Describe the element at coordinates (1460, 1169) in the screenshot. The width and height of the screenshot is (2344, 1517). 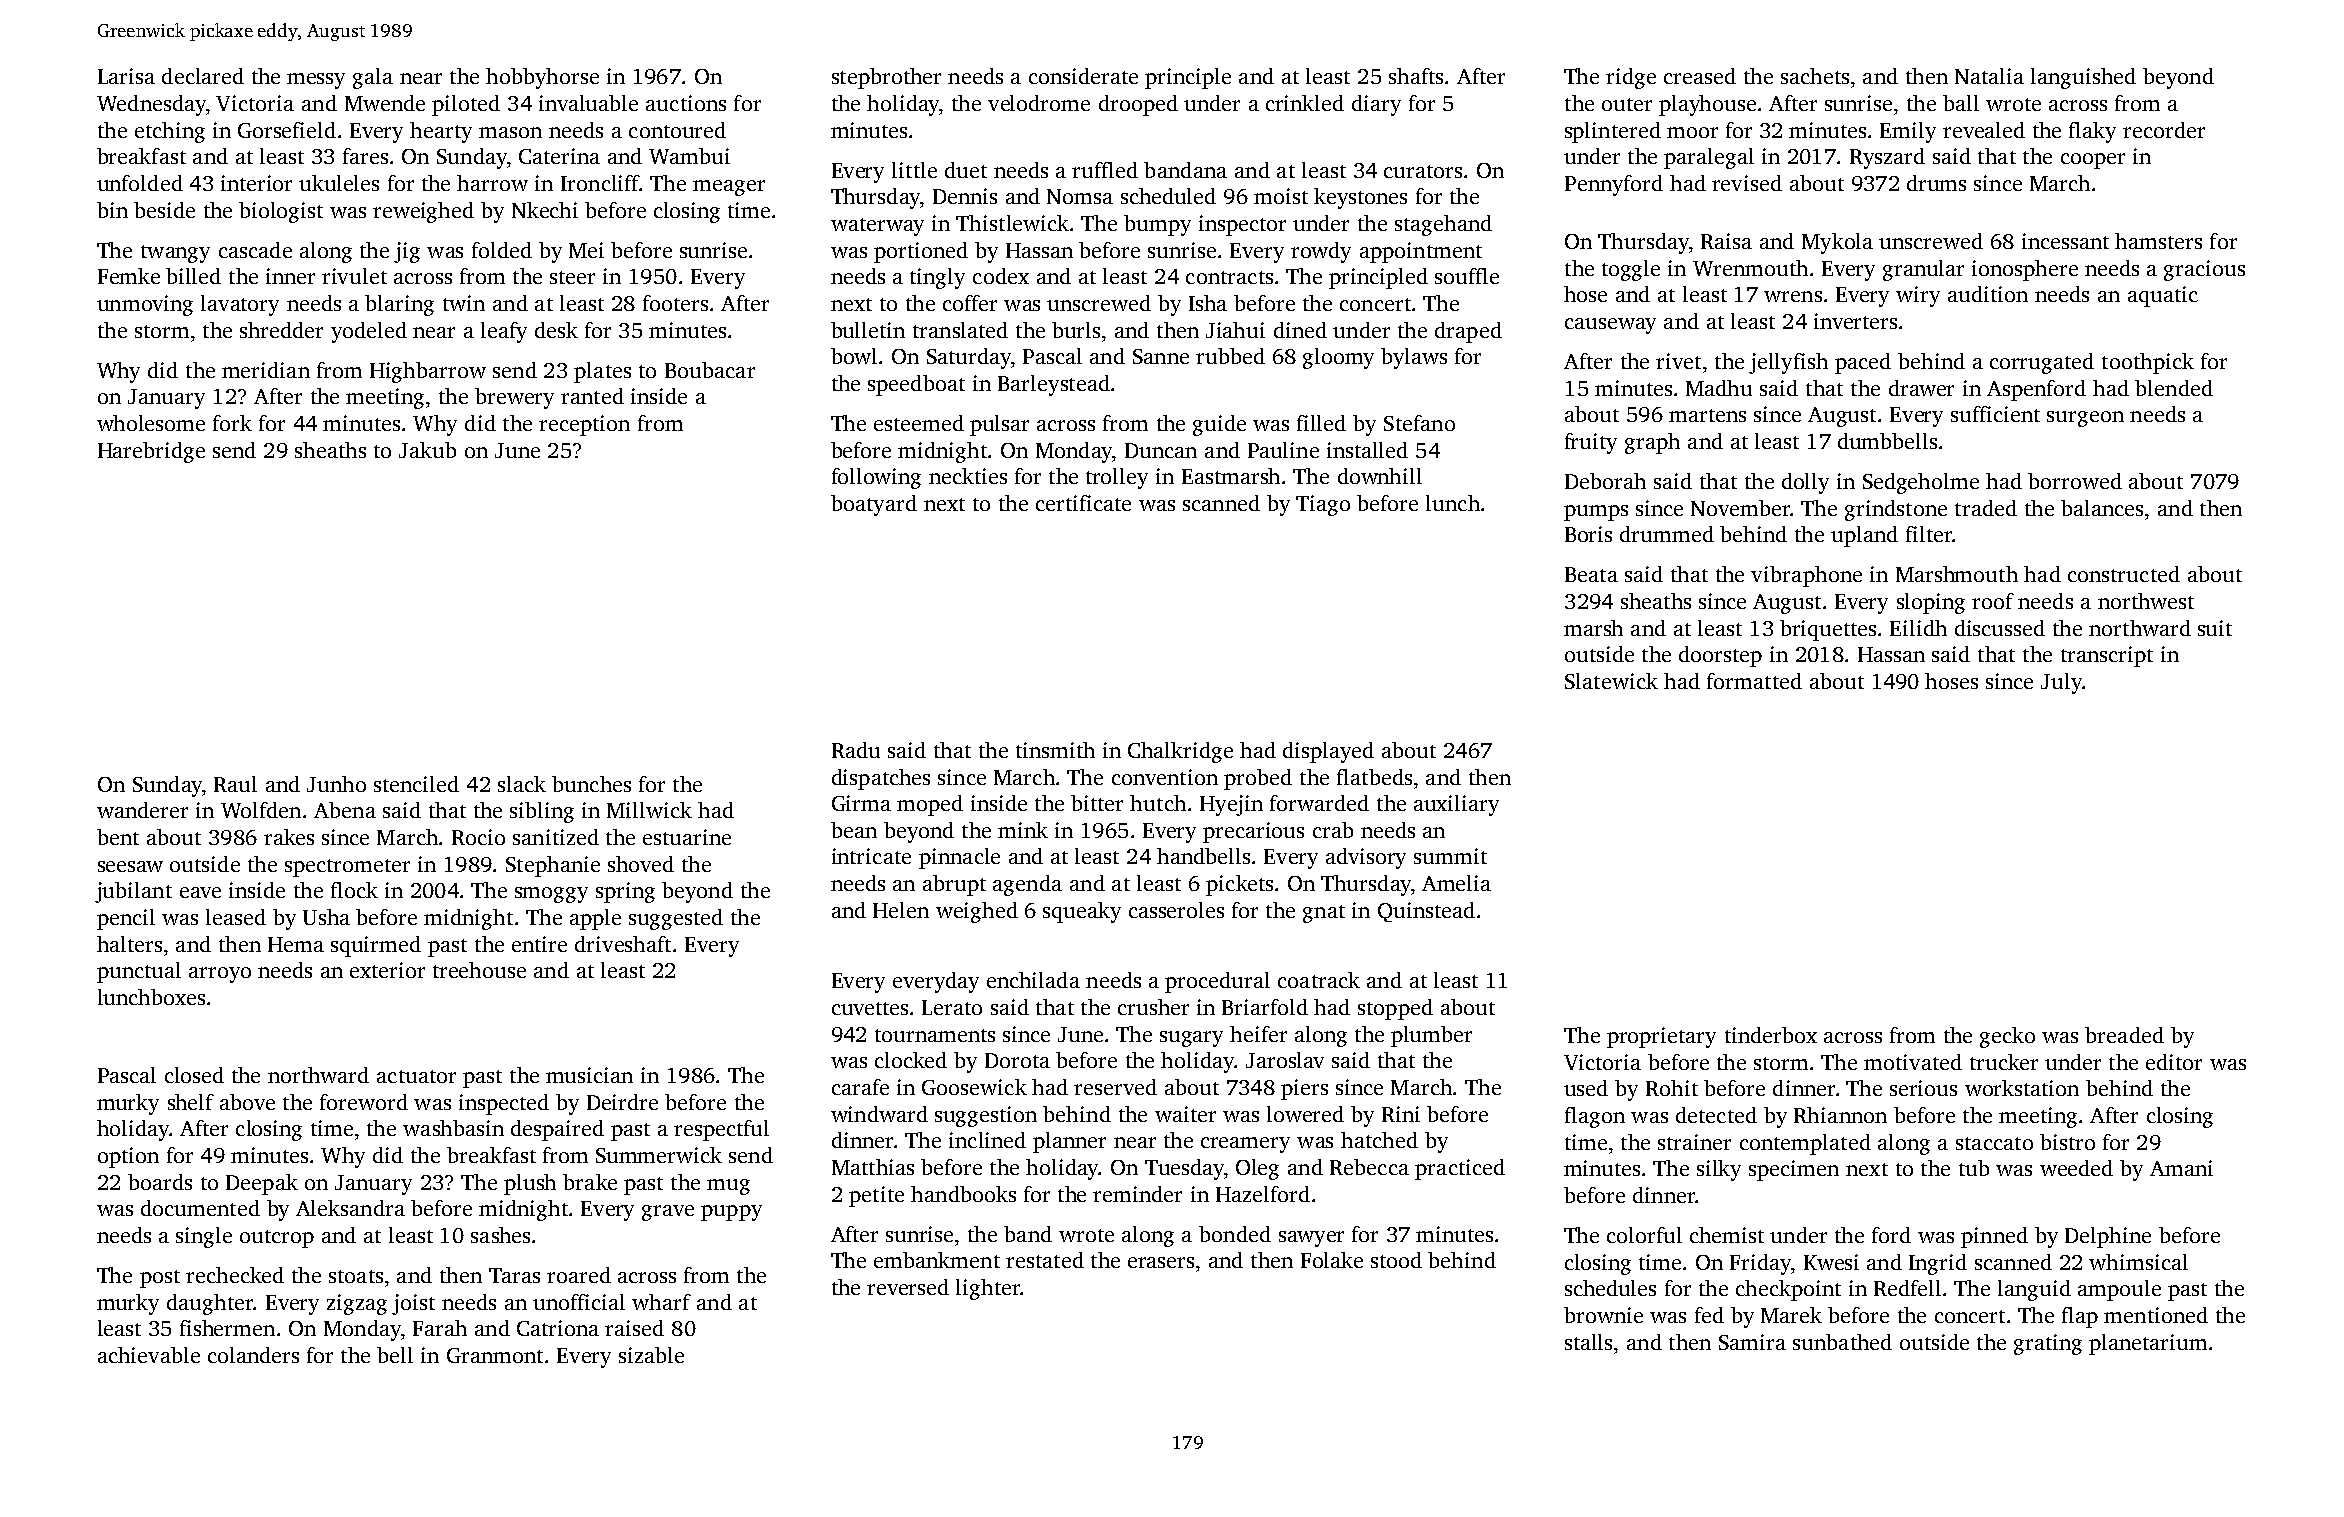
I see `practiced` at that location.
